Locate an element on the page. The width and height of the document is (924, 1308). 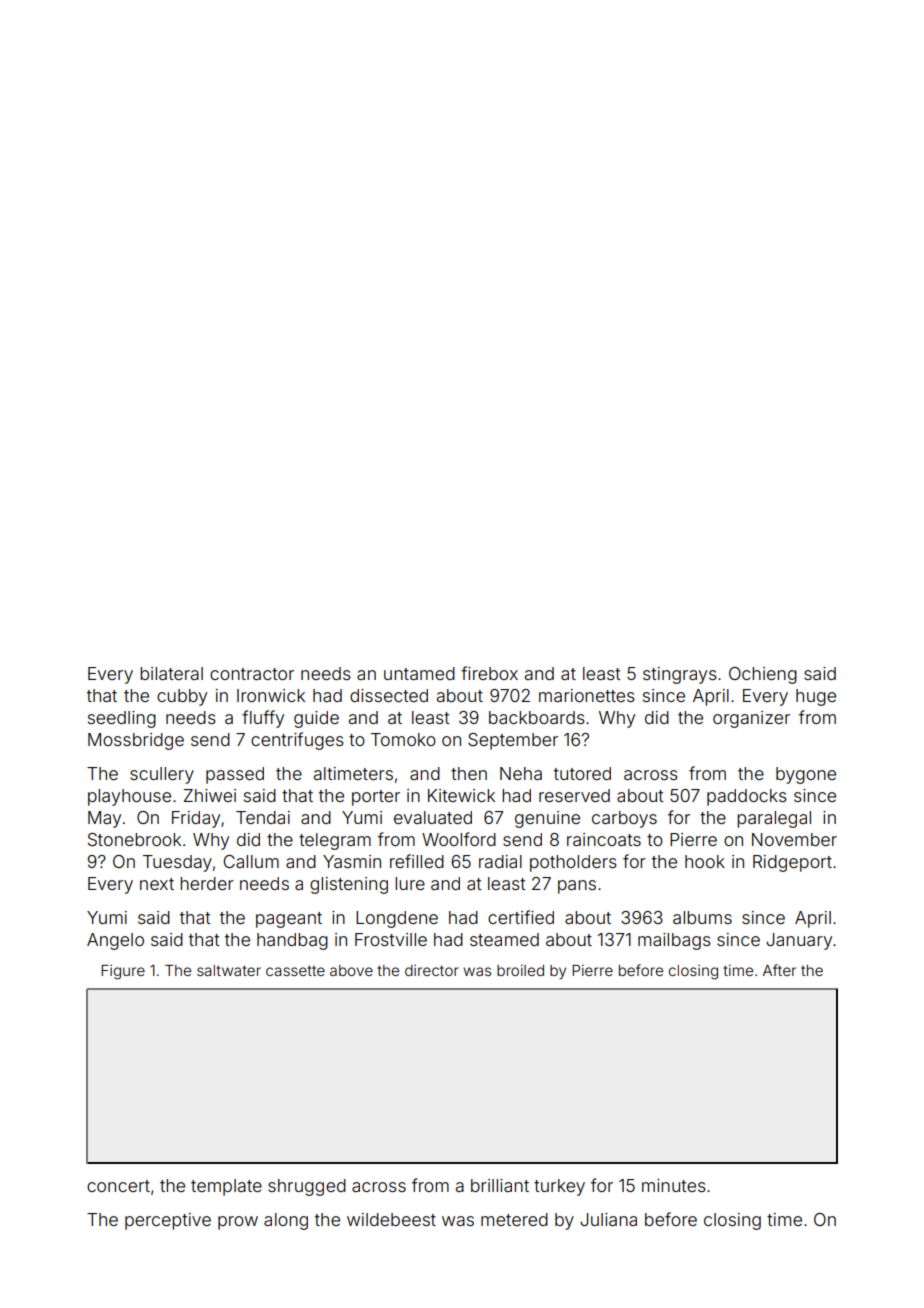
cassette is located at coordinates (295, 970).
